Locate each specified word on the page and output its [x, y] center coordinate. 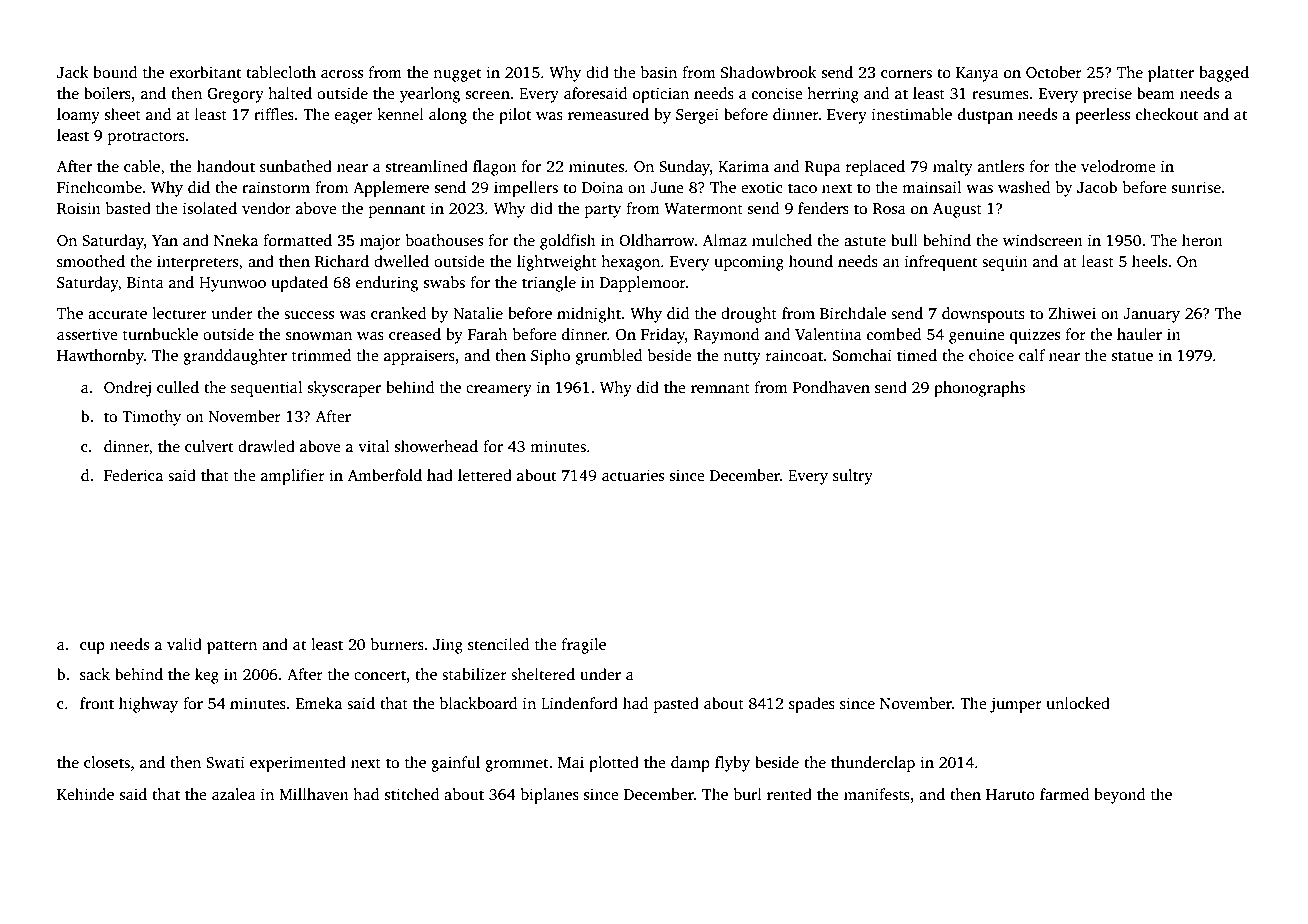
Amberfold [385, 475]
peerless [1102, 116]
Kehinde [85, 794]
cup [92, 648]
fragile [584, 646]
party [603, 211]
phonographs [979, 389]
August [957, 210]
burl [748, 794]
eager [354, 118]
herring [833, 95]
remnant [720, 388]
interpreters [197, 263]
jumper [1016, 705]
